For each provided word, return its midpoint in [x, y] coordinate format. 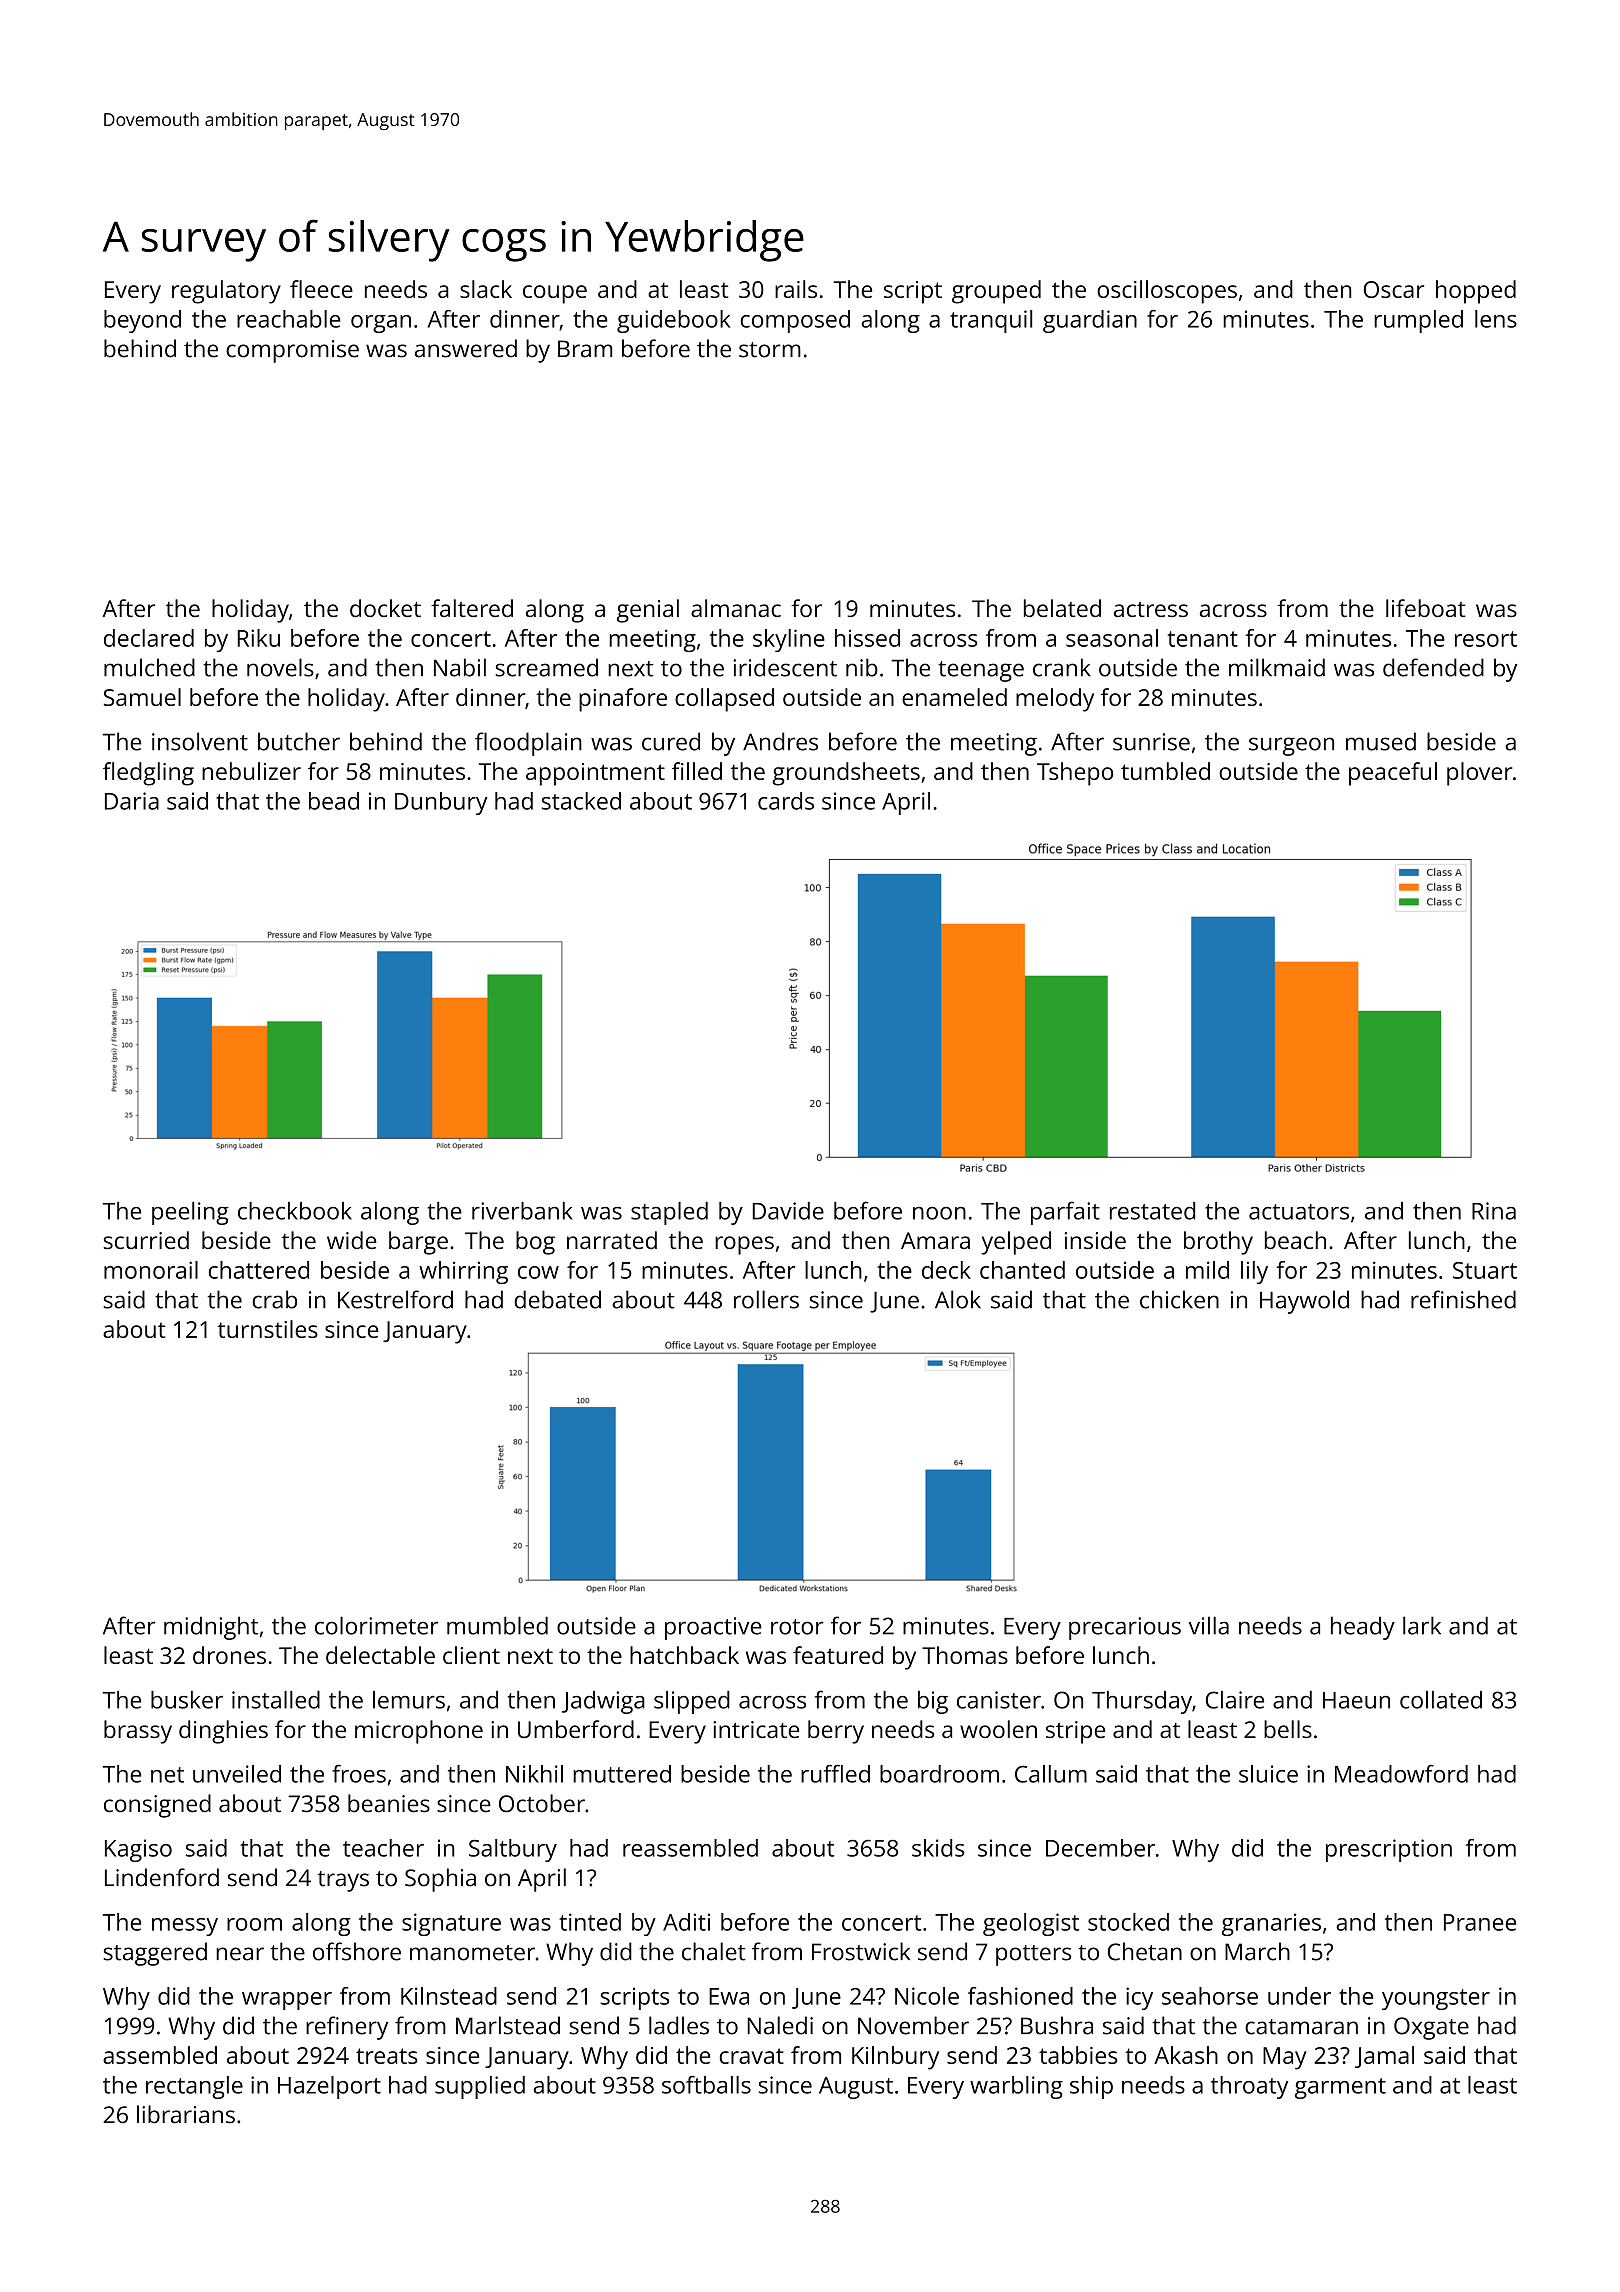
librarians [186, 2114]
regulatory [226, 292]
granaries [1271, 1924]
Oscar [1394, 289]
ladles [679, 2025]
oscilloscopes [1167, 292]
